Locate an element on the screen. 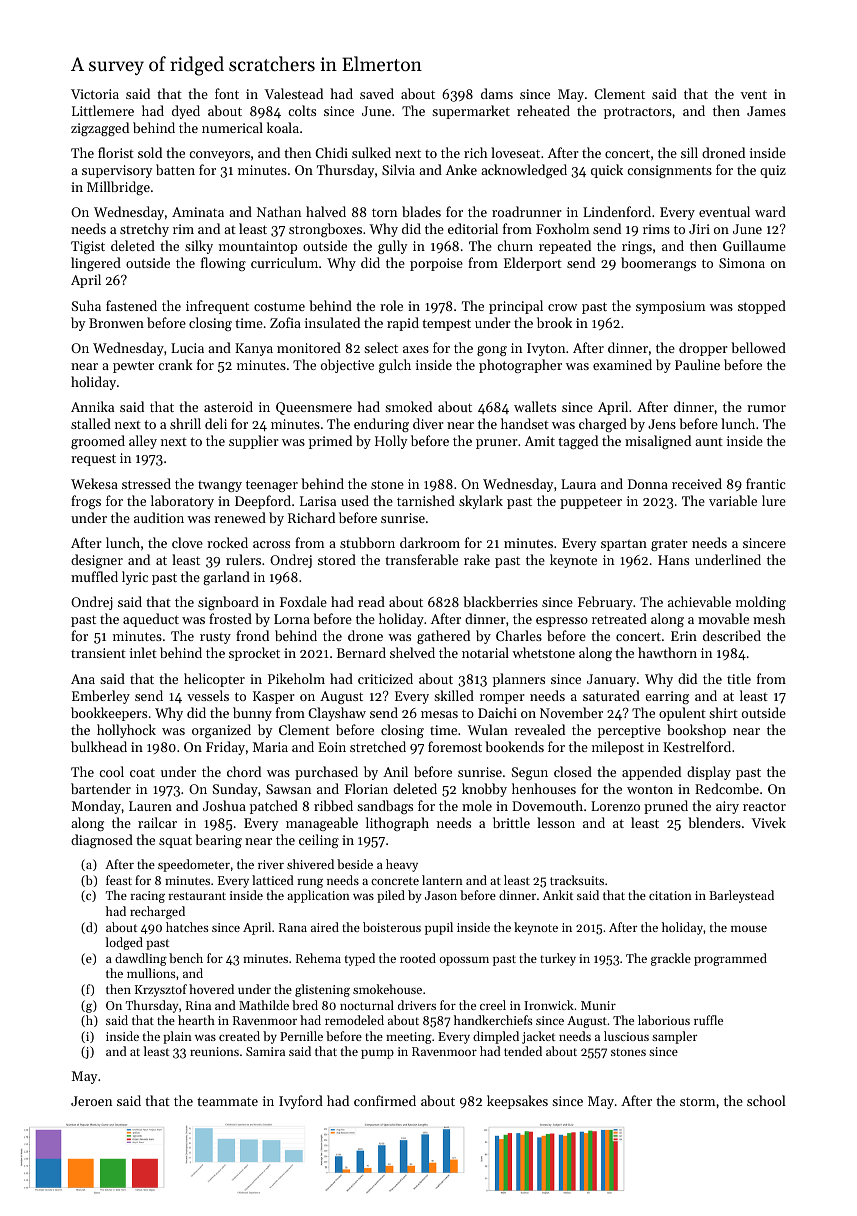  Samira is located at coordinates (265, 1051).
